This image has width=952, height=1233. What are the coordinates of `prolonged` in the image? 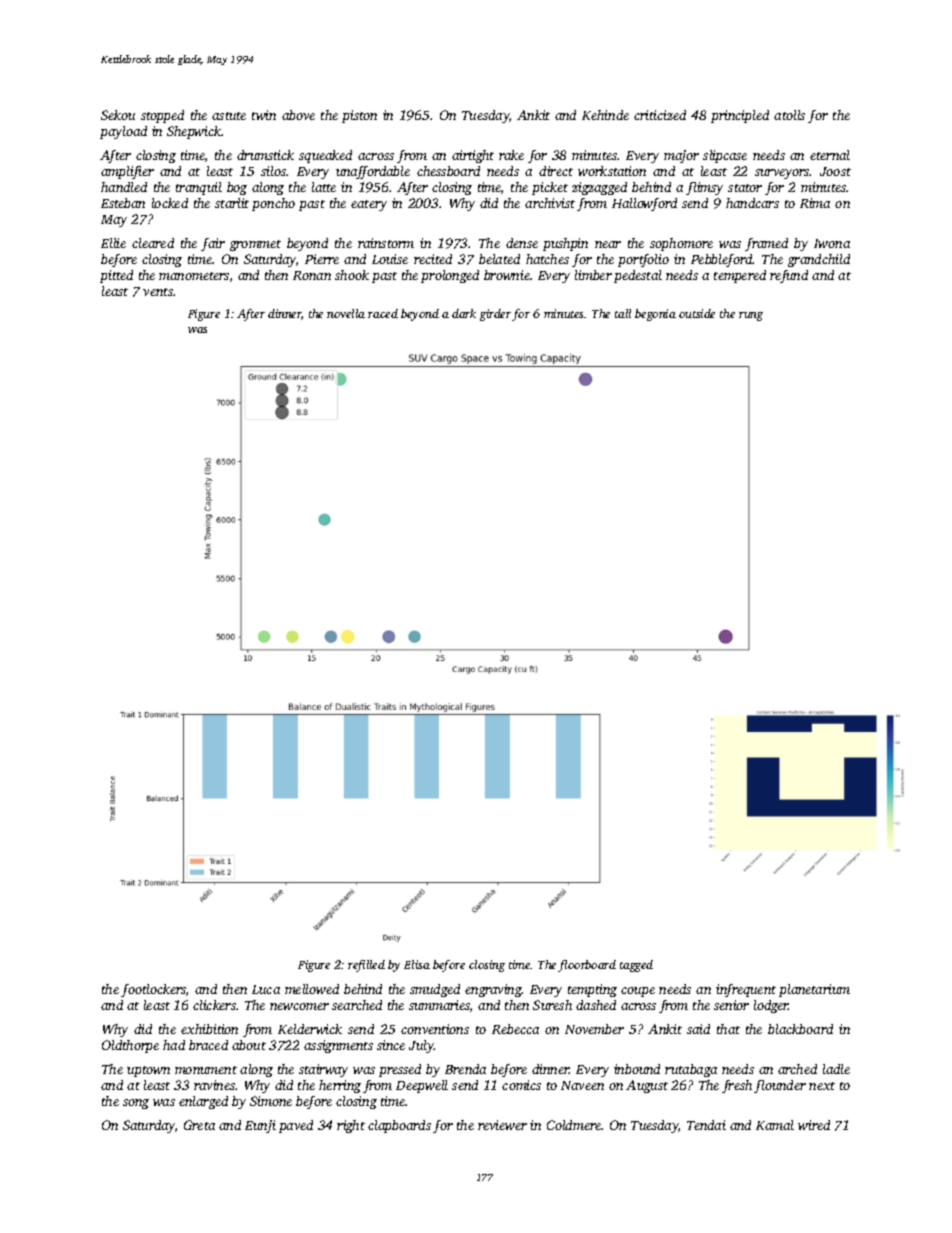 It's located at (450, 276).
